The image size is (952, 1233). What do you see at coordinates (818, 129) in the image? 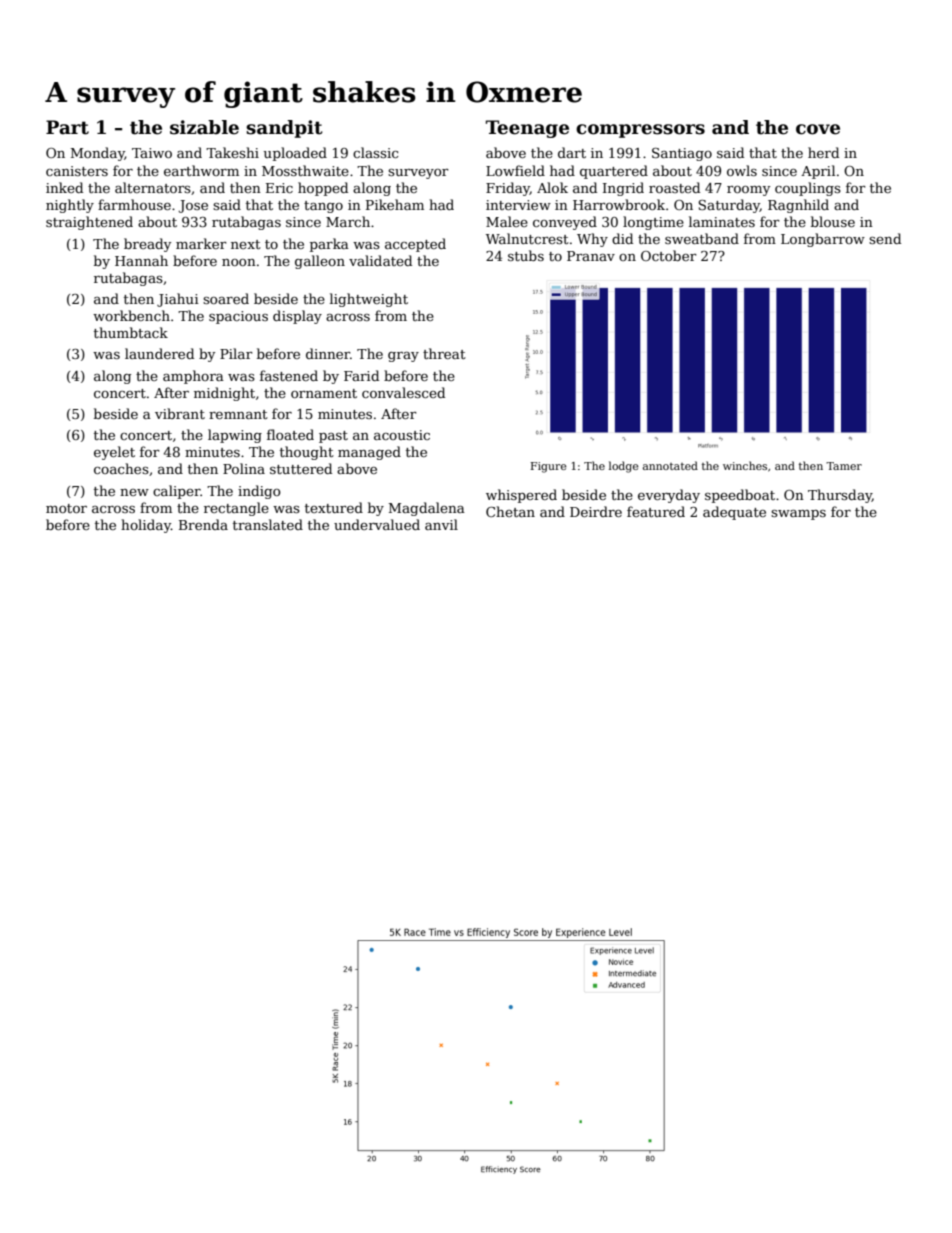
I see `cove` at bounding box center [818, 129].
